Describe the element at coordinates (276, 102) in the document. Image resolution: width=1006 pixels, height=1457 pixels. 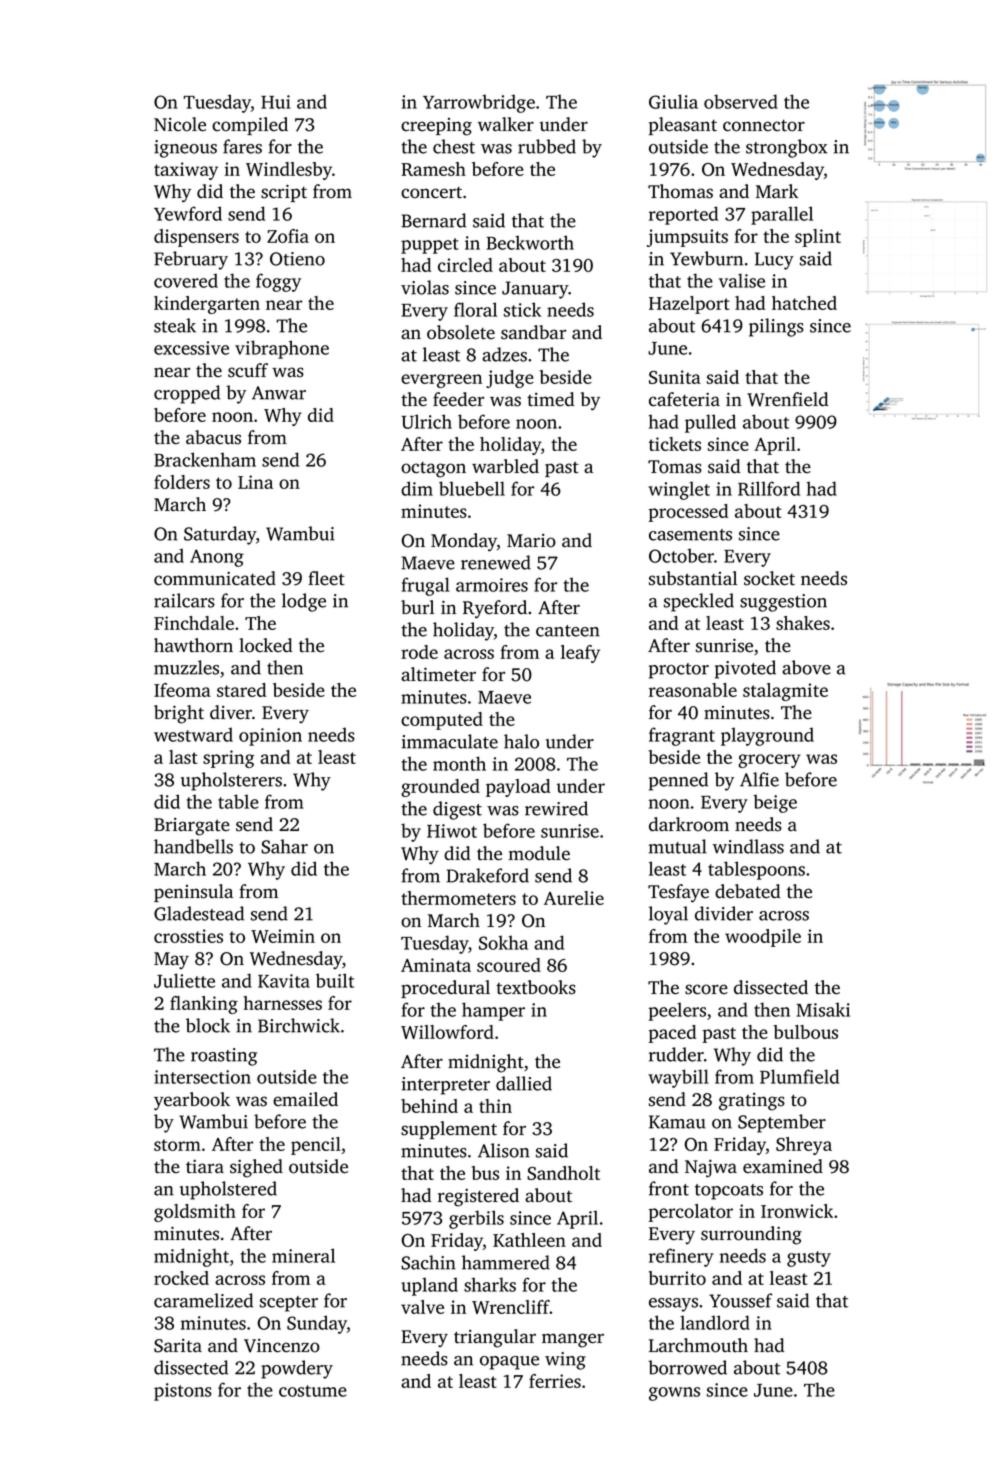
I see `Hui` at that location.
